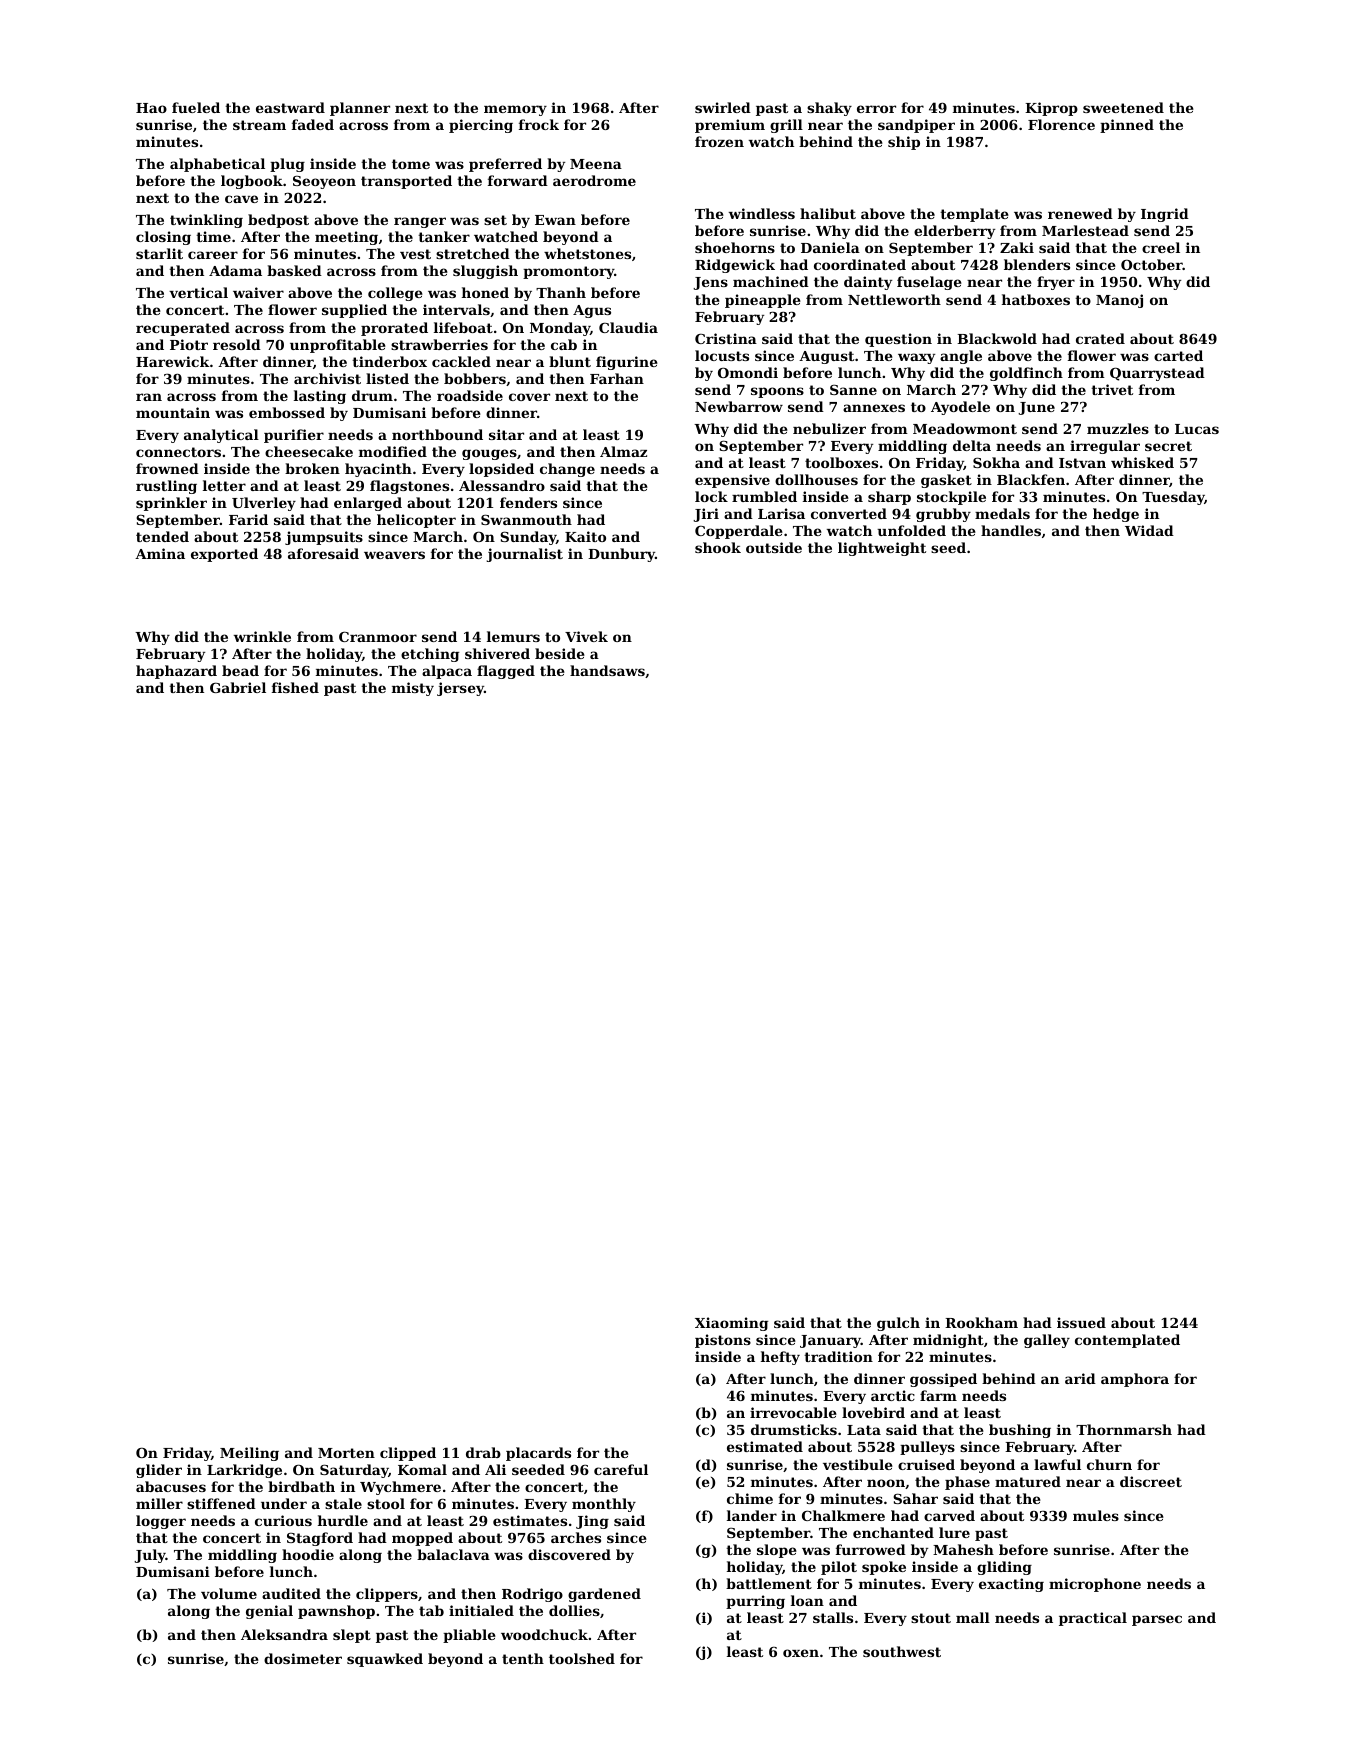  Describe the element at coordinates (538, 1454) in the screenshot. I see `placards` at that location.
